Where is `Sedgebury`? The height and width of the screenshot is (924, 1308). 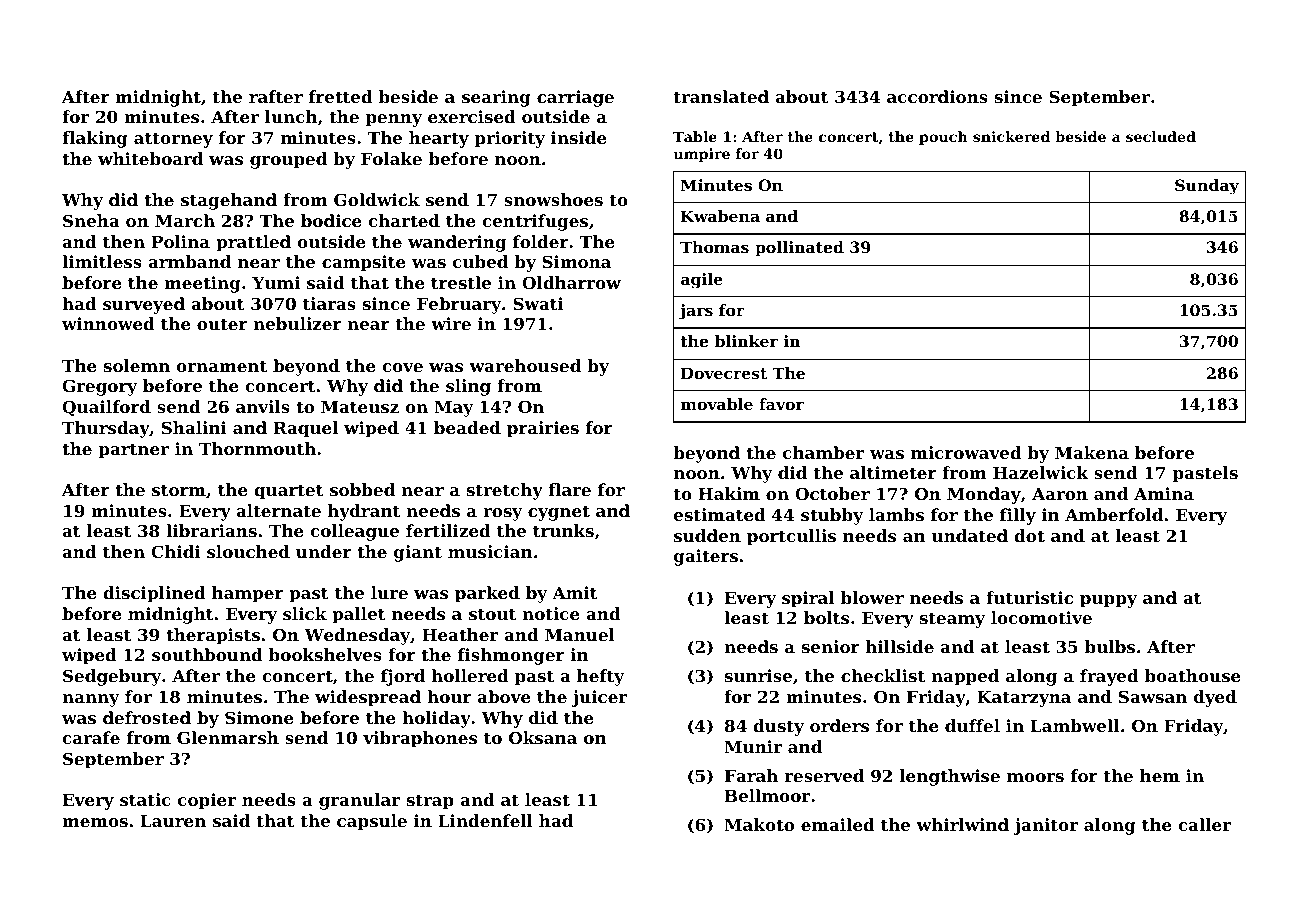
Sedgebury is located at coordinates (112, 677).
